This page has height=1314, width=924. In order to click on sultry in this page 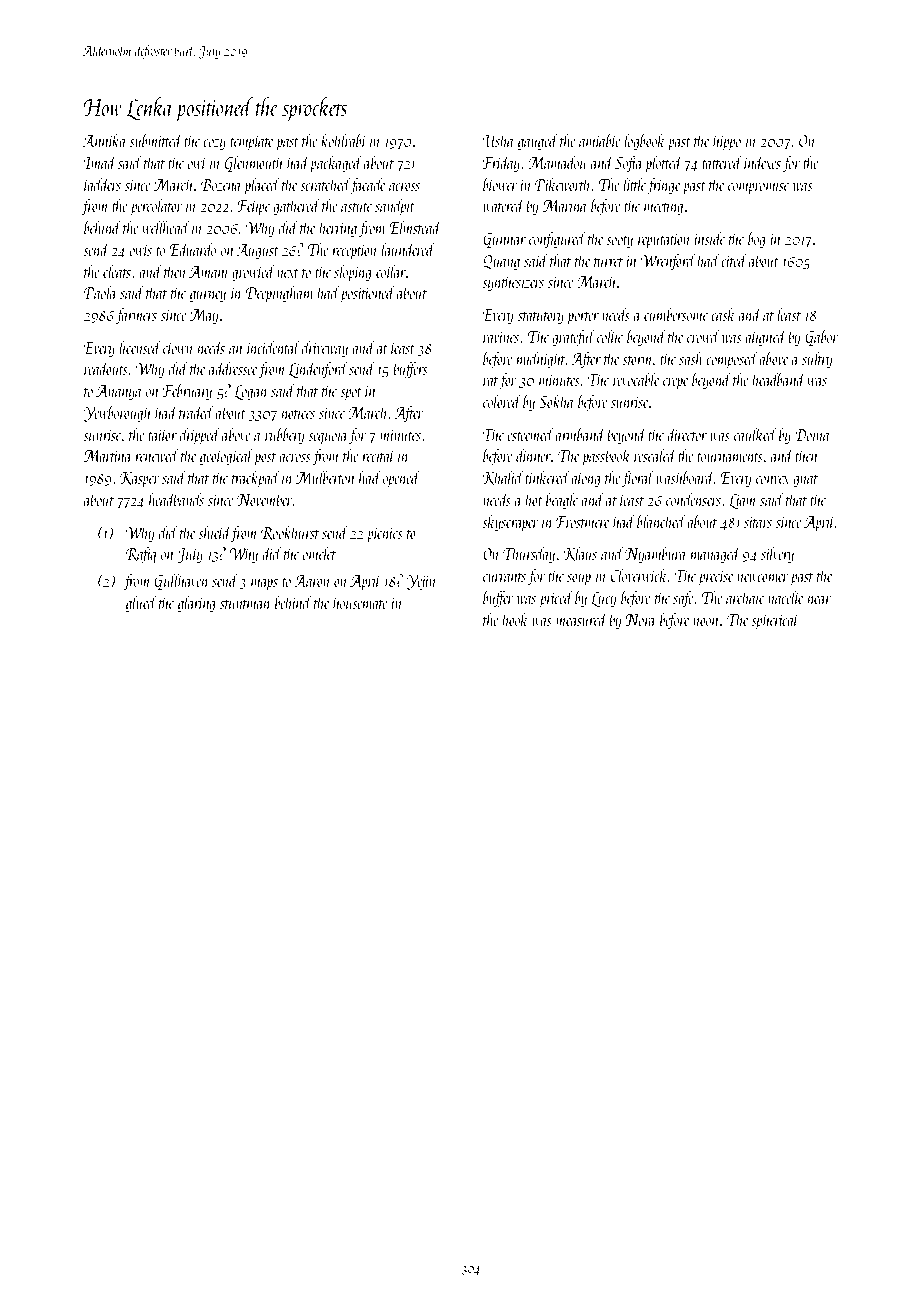, I will do `click(817, 360)`.
